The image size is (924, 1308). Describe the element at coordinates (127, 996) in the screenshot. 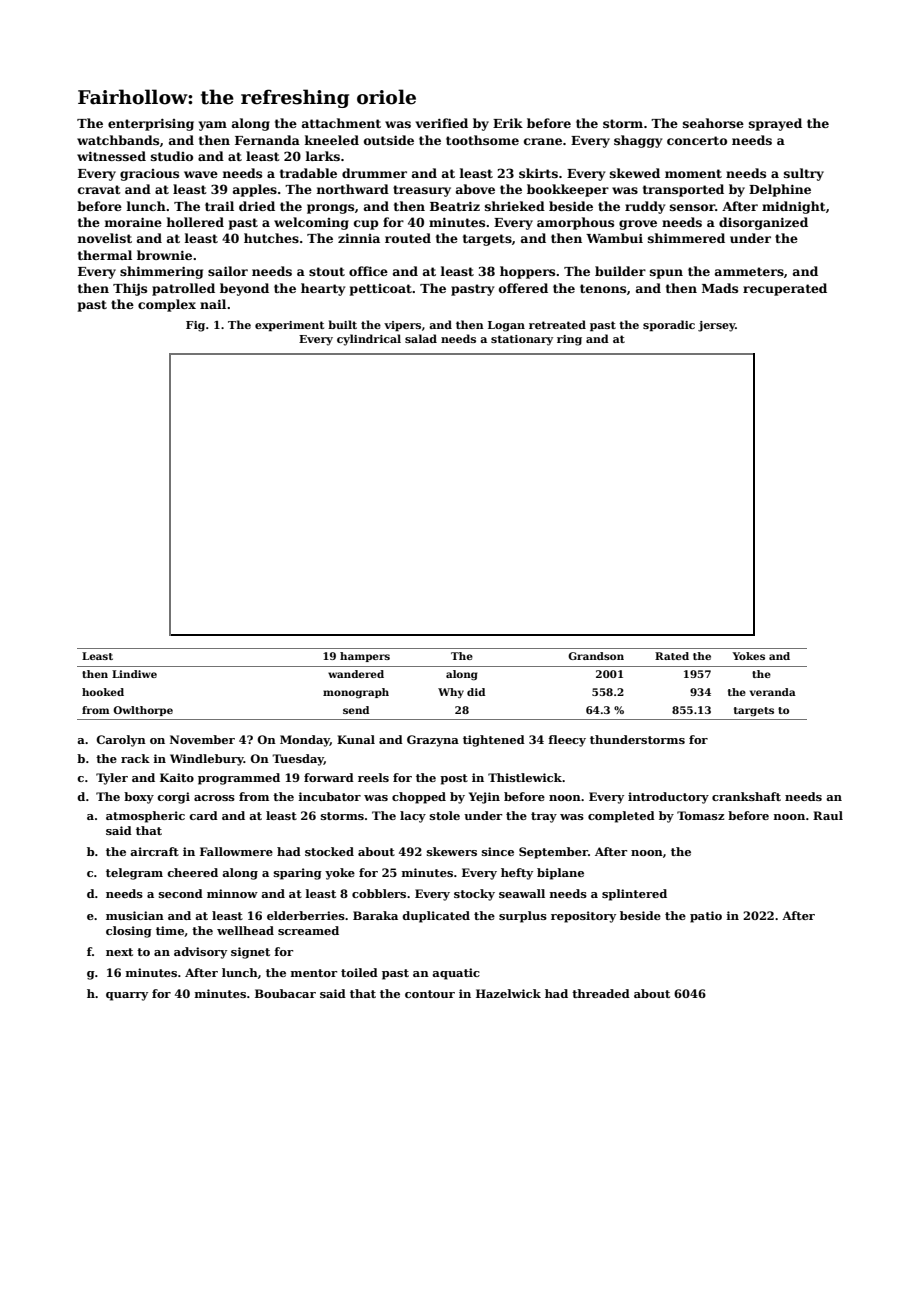

I see `quarry` at that location.
